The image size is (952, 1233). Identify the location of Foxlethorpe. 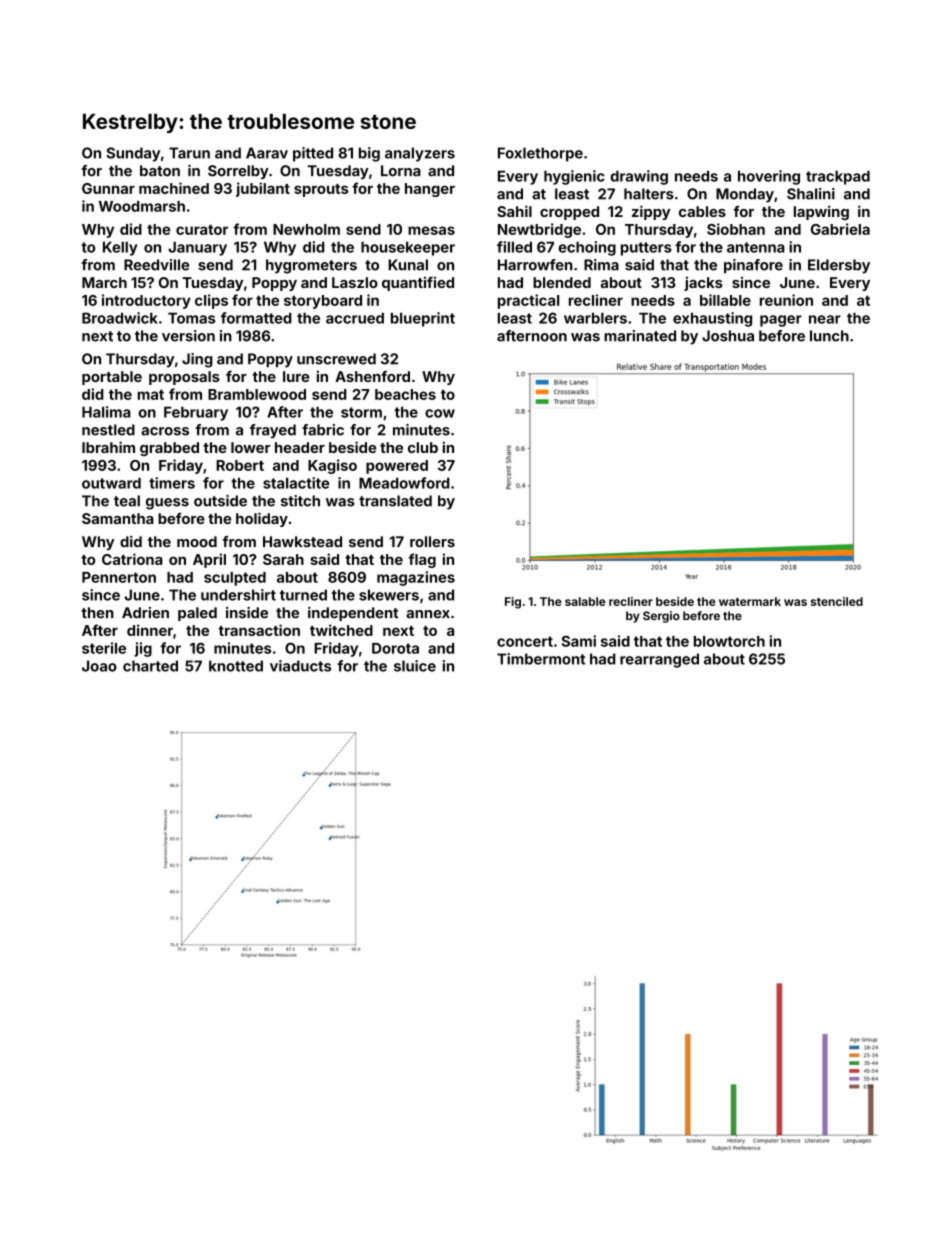
(540, 154).
